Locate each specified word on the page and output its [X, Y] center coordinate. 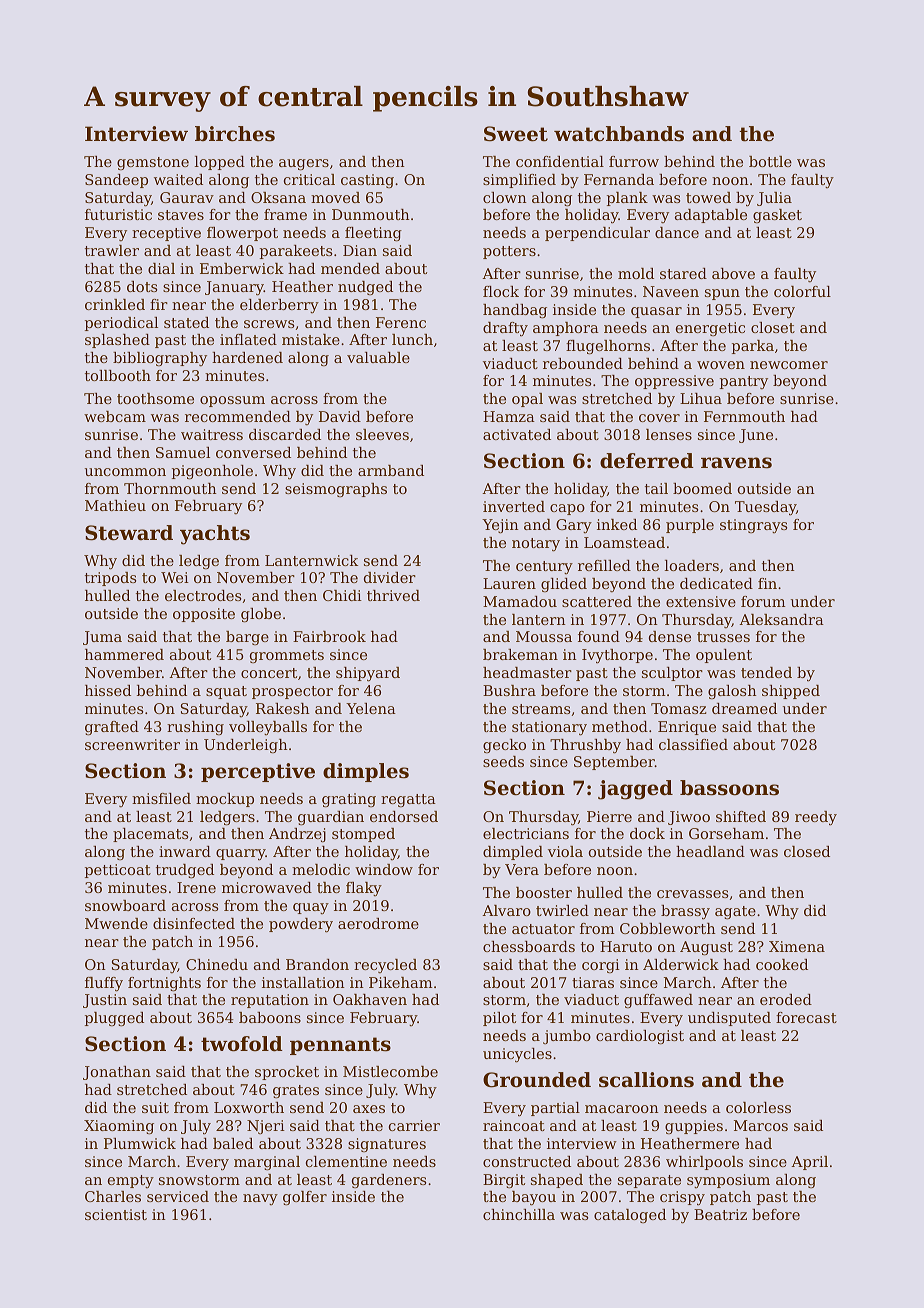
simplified [519, 181]
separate [649, 1181]
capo [567, 509]
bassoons [729, 788]
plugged [114, 1019]
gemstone [153, 163]
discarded [285, 434]
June [756, 436]
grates [296, 1092]
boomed [702, 488]
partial [555, 1109]
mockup [225, 800]
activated [517, 434]
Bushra [509, 690]
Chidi [342, 595]
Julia [774, 199]
